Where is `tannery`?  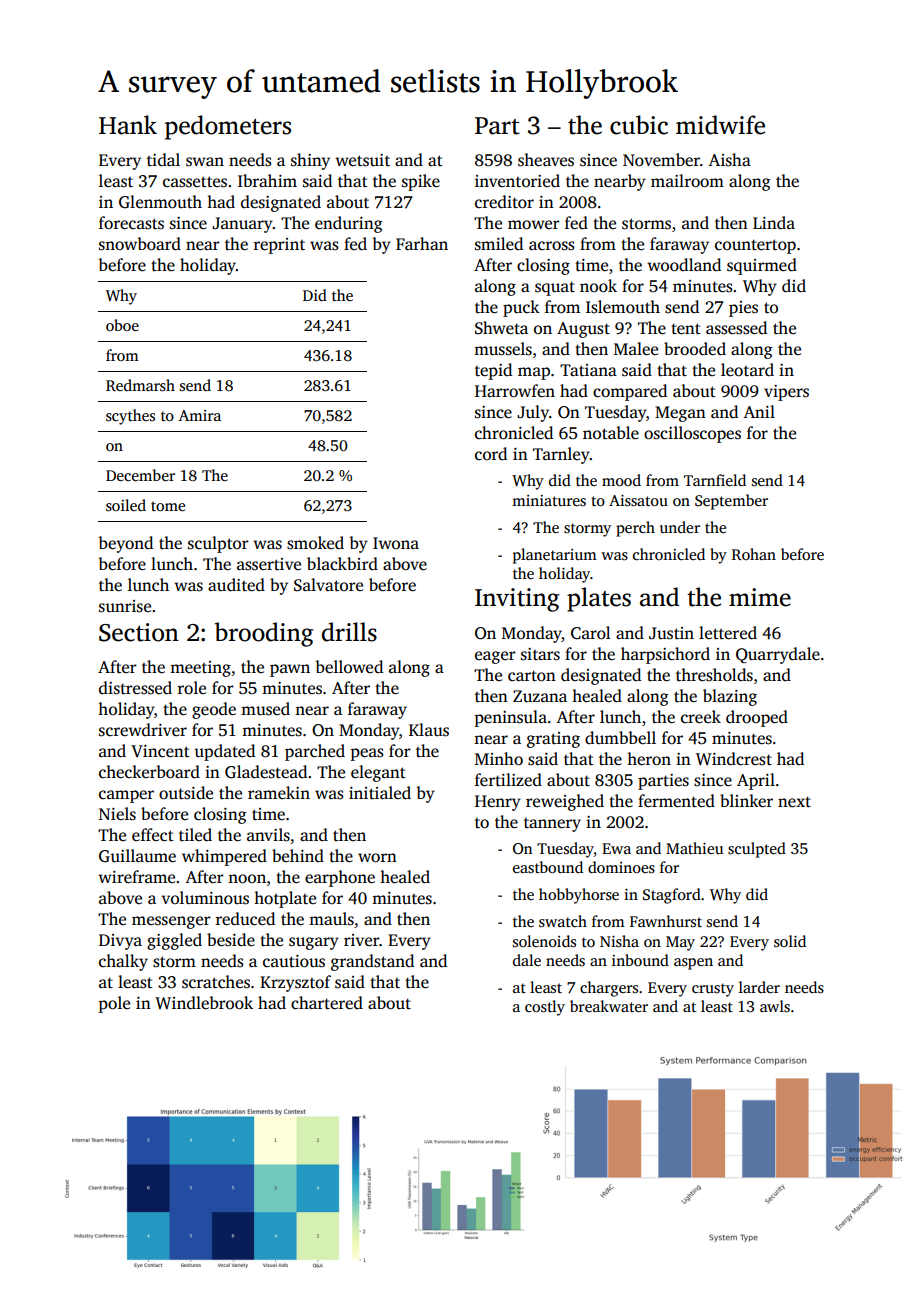 tannery is located at coordinates (552, 825).
